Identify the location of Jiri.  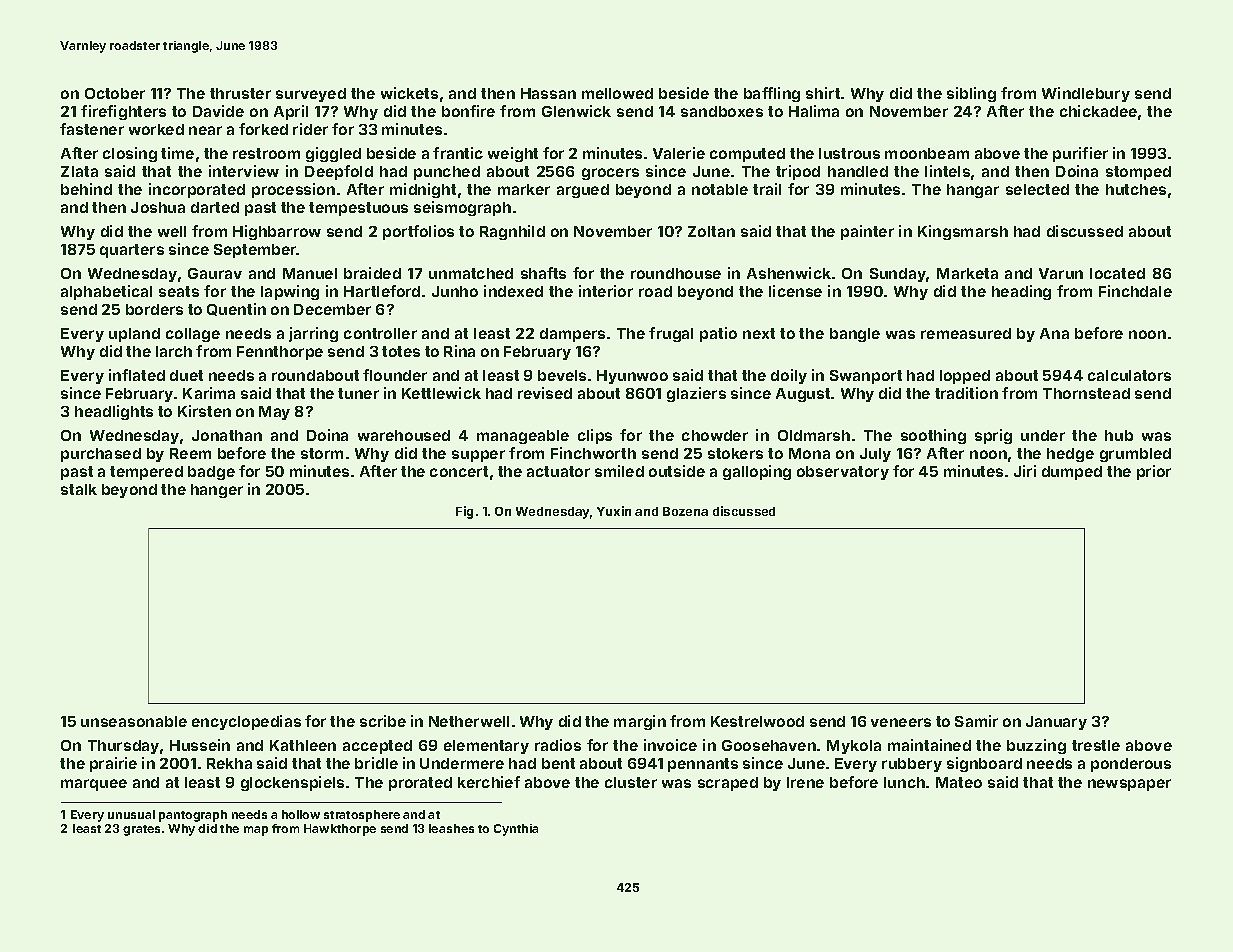
(1025, 471).
